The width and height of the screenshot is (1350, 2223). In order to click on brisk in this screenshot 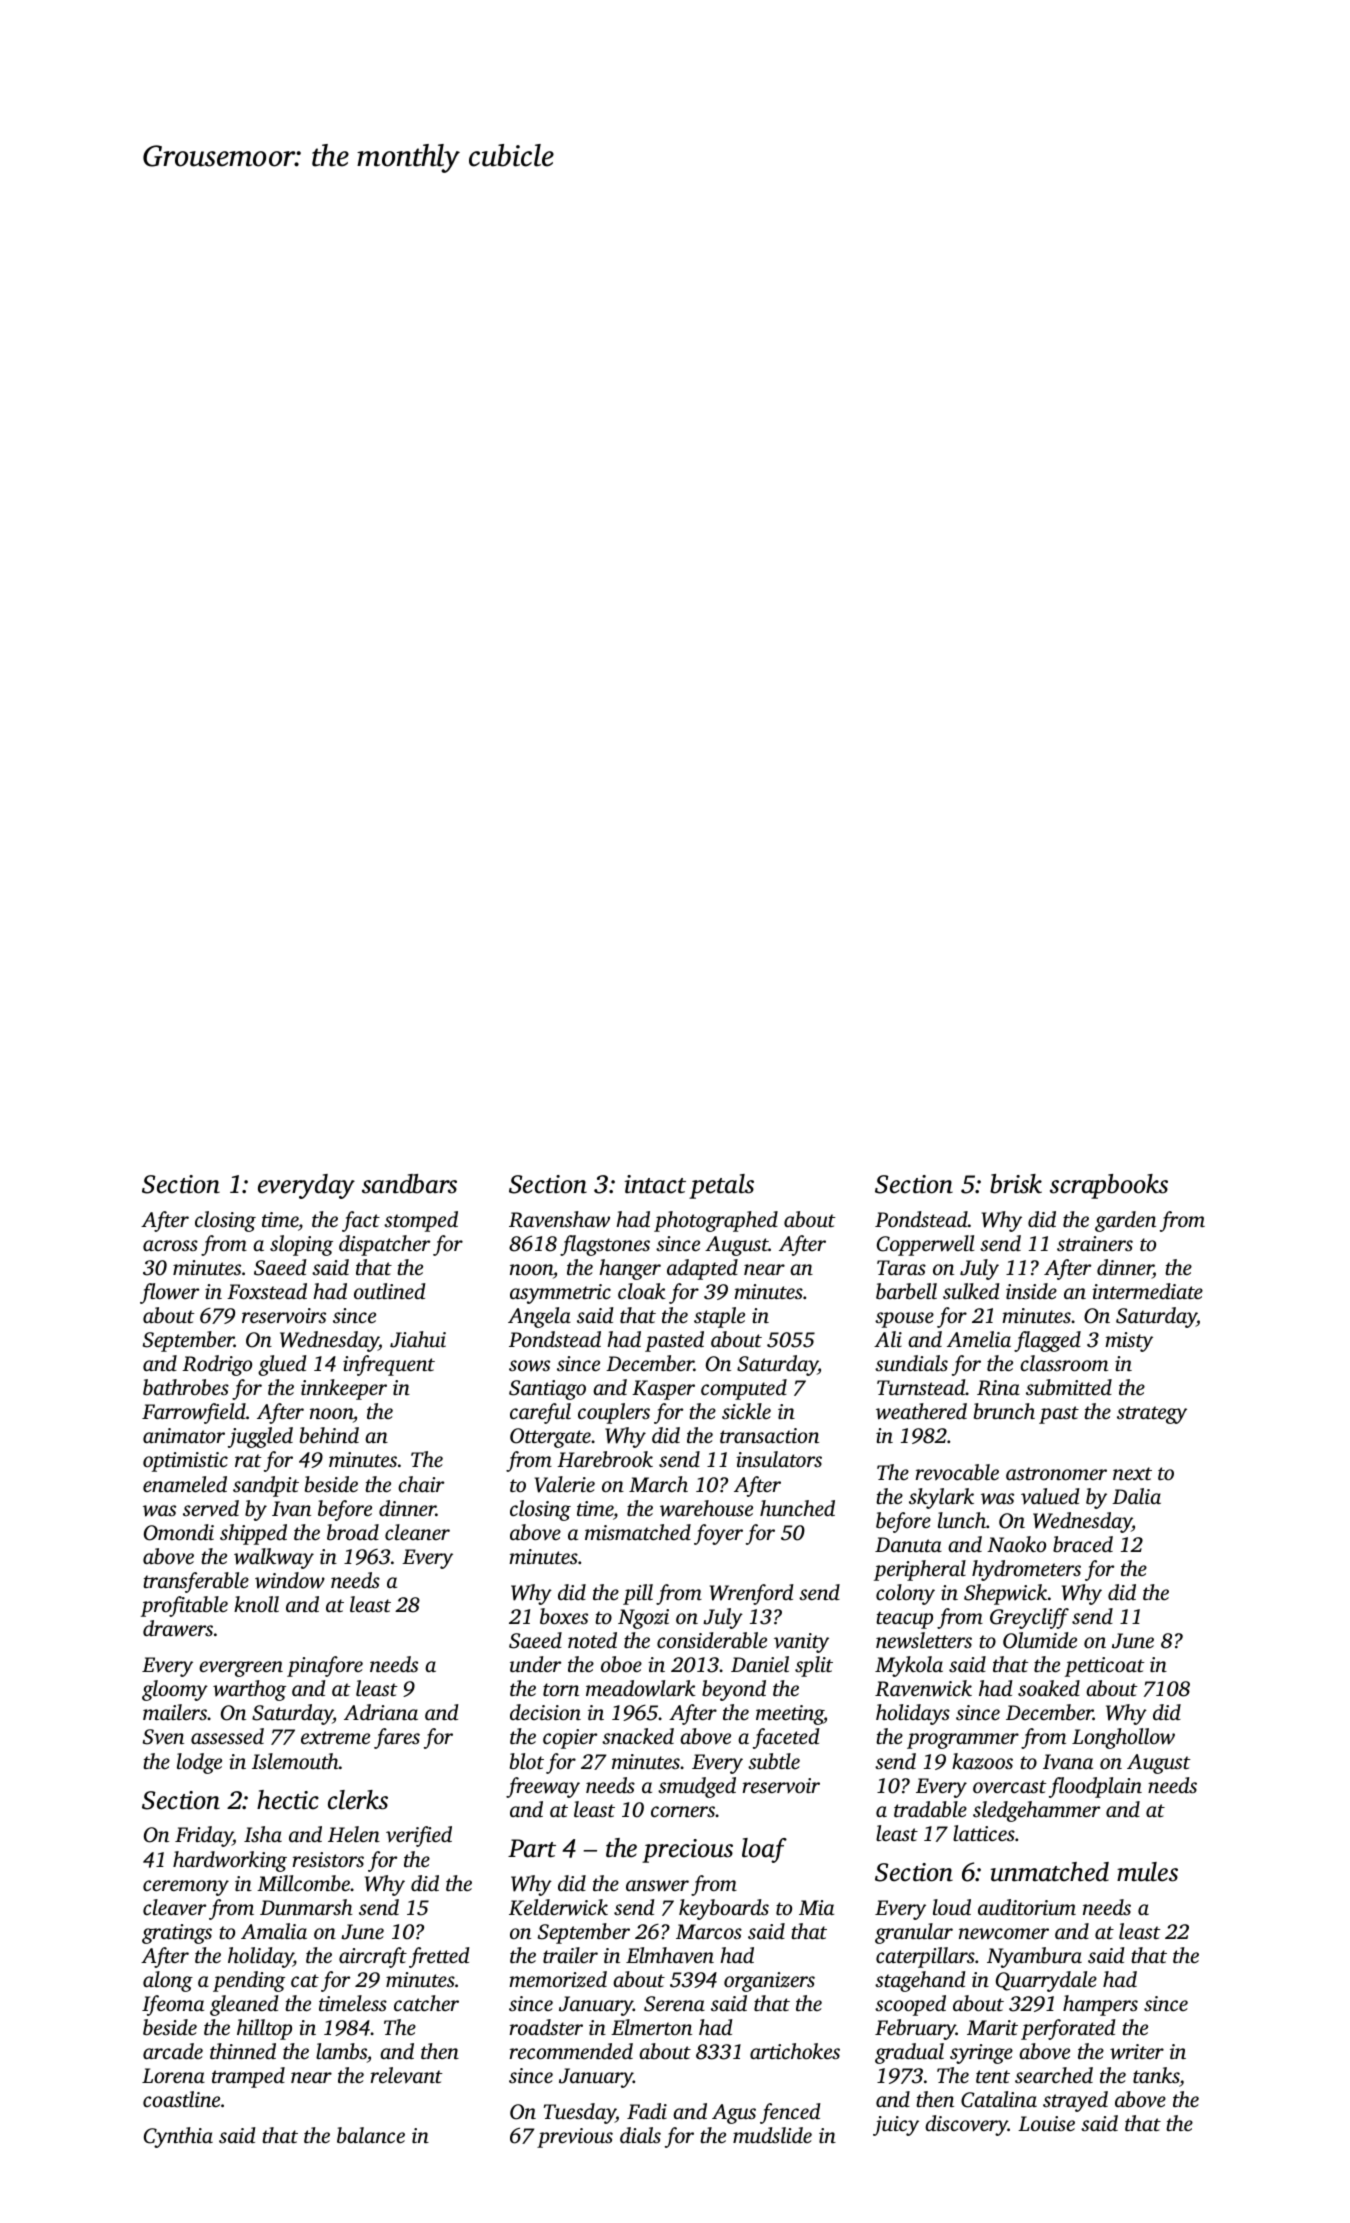, I will do `click(1016, 1184)`.
